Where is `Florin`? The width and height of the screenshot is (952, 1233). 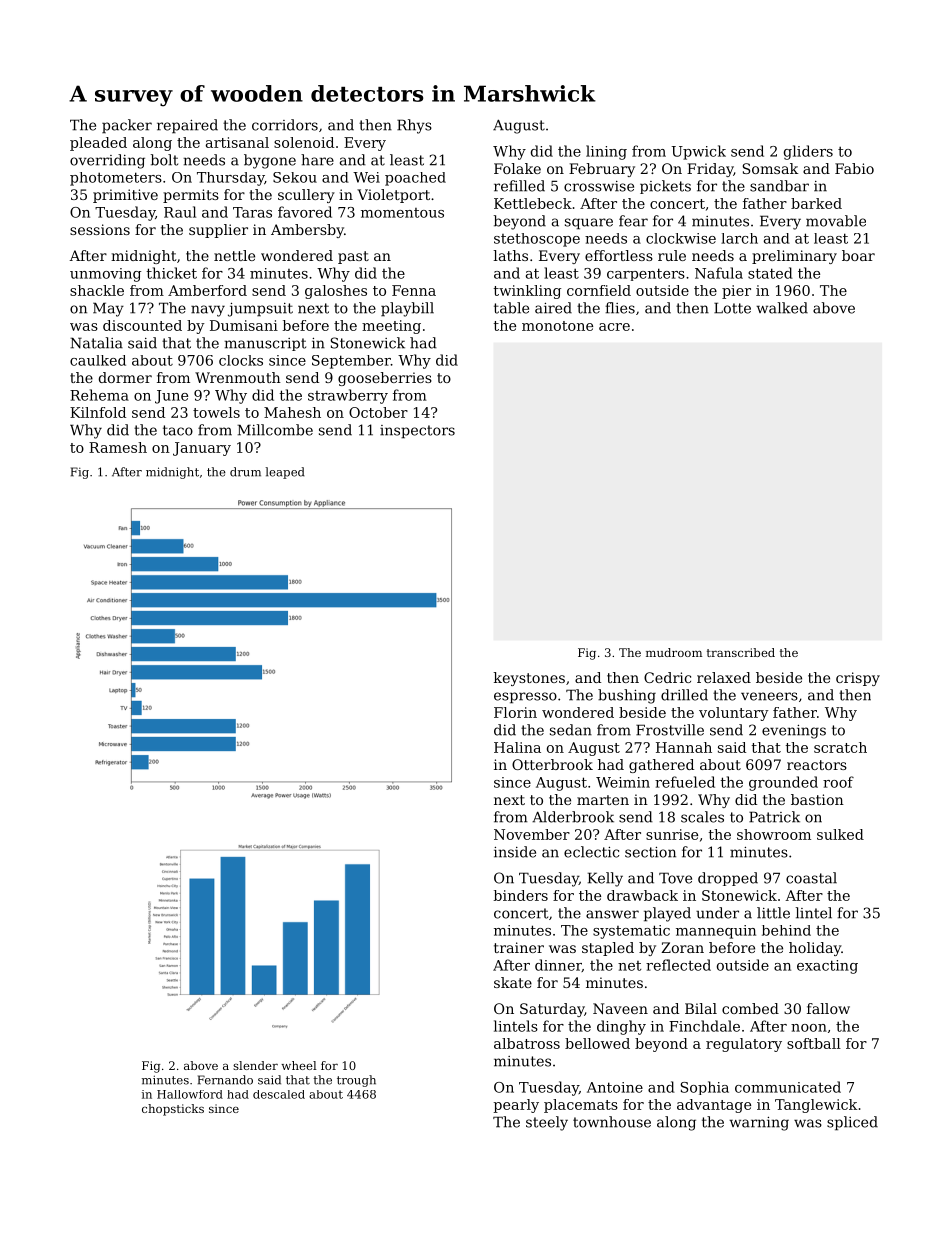 Florin is located at coordinates (515, 712).
